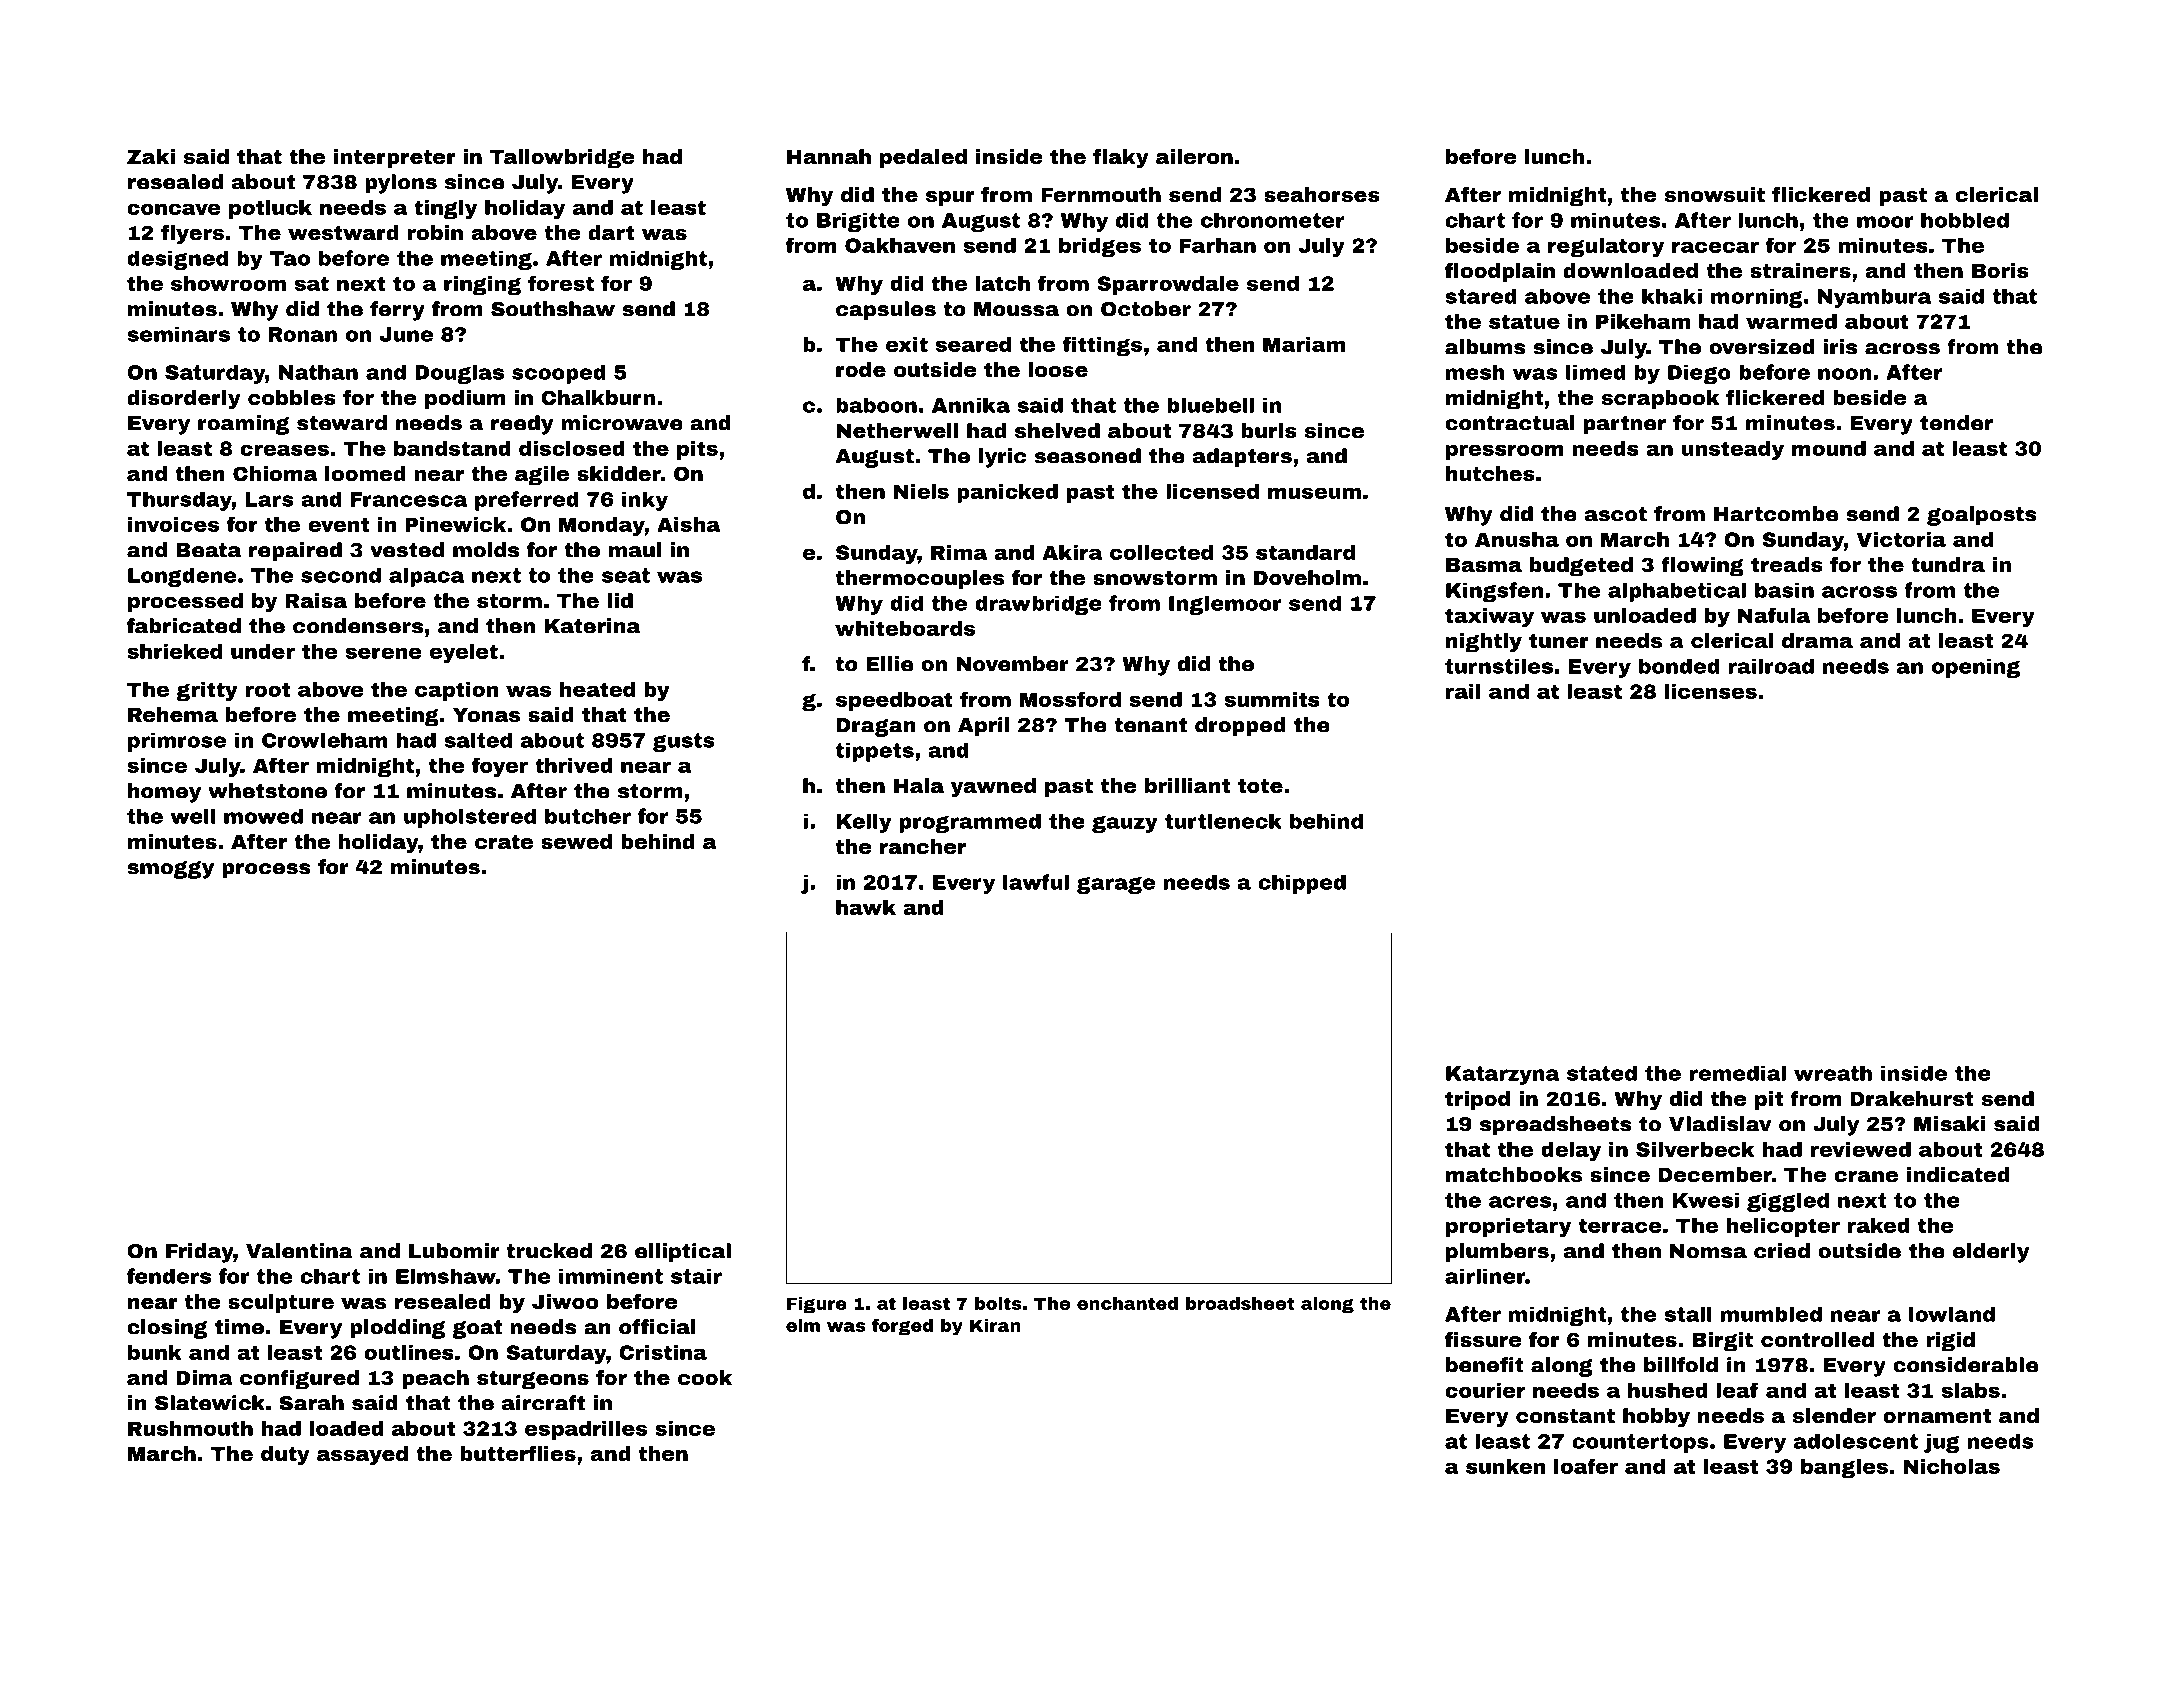 The height and width of the screenshot is (1683, 2178). Describe the element at coordinates (894, 701) in the screenshot. I see `speedboat` at that location.
